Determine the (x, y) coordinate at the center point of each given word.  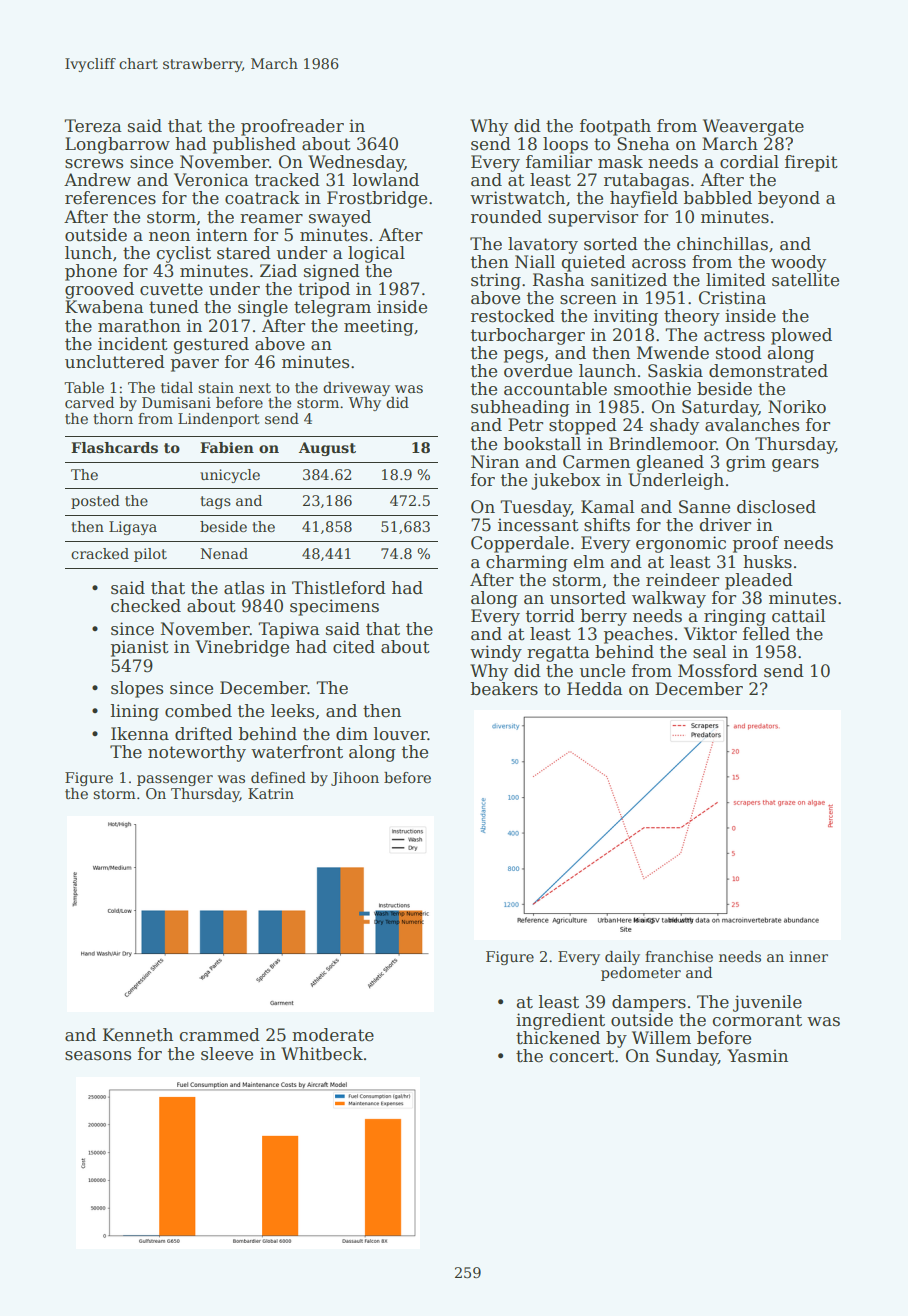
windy (496, 653)
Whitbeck (322, 1054)
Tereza (93, 126)
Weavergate (753, 127)
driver (725, 525)
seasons (98, 1056)
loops (565, 145)
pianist (140, 648)
